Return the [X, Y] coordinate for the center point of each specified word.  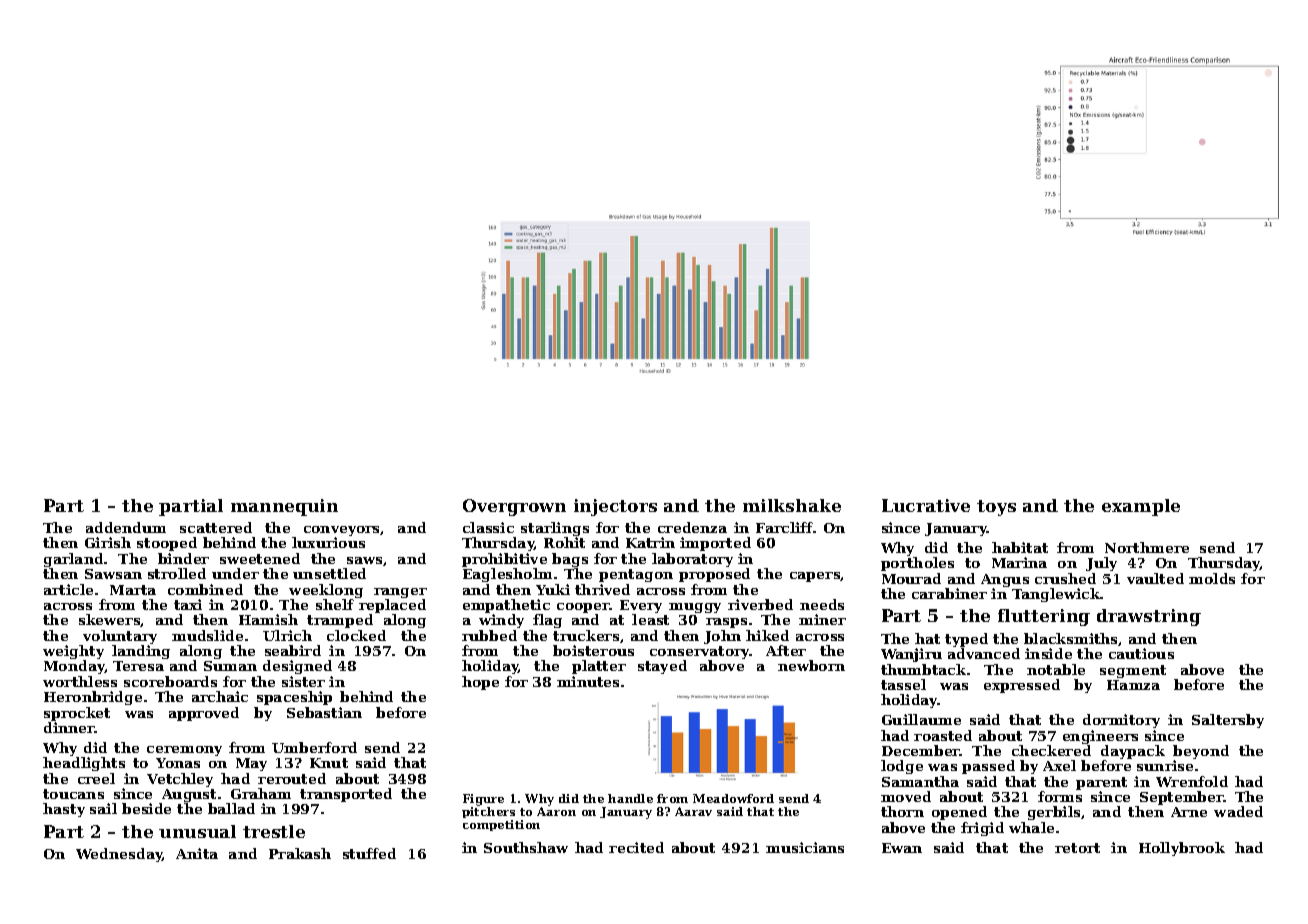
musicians [805, 847]
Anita [197, 853]
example [1141, 507]
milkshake [792, 505]
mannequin [284, 507]
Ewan [902, 848]
